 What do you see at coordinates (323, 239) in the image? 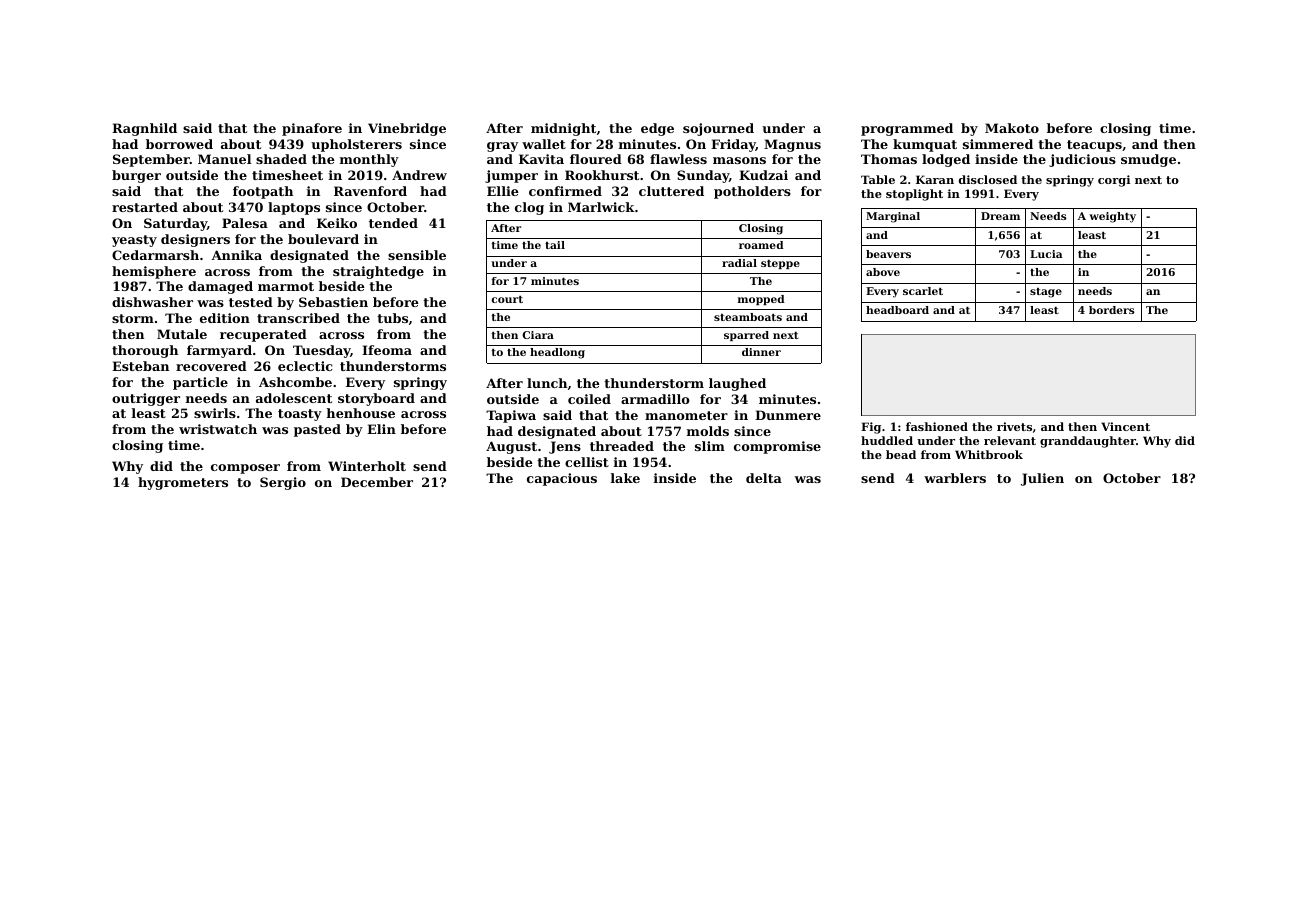
I see `boulevard` at bounding box center [323, 239].
